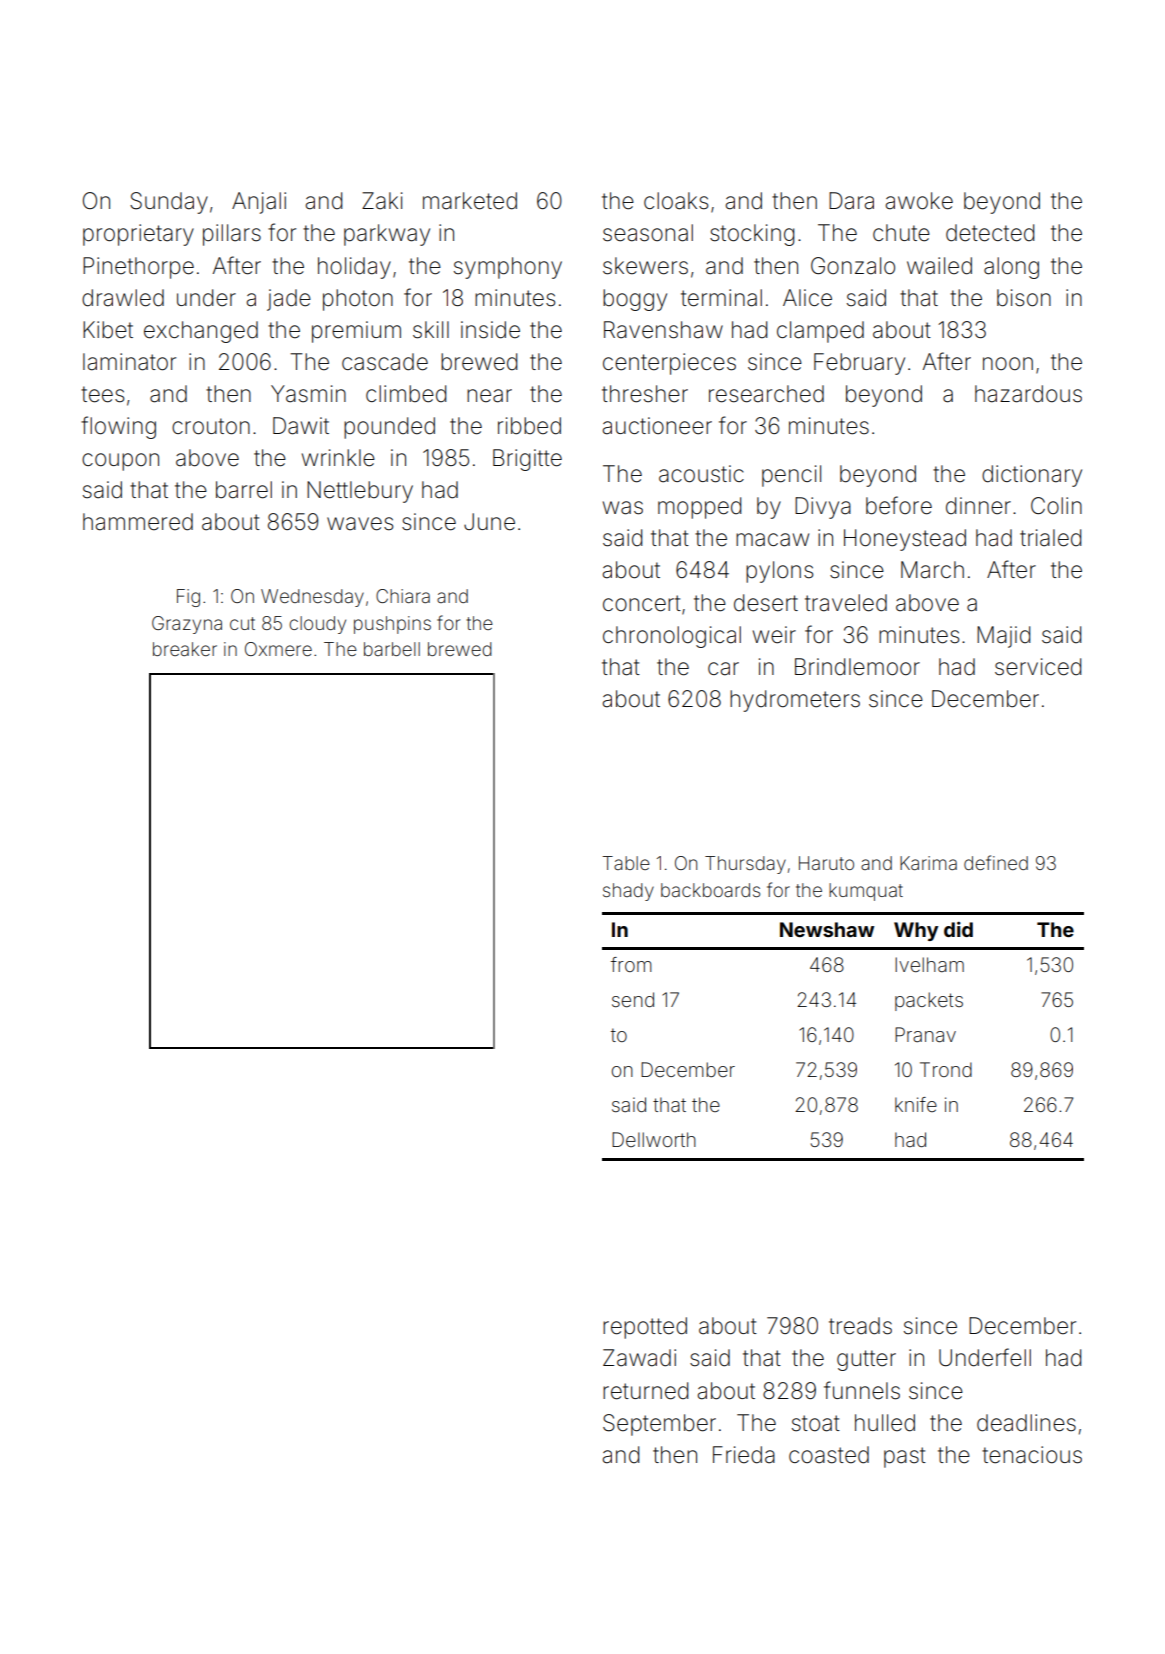 The image size is (1165, 1654). What do you see at coordinates (1003, 637) in the screenshot?
I see `Majid` at bounding box center [1003, 637].
